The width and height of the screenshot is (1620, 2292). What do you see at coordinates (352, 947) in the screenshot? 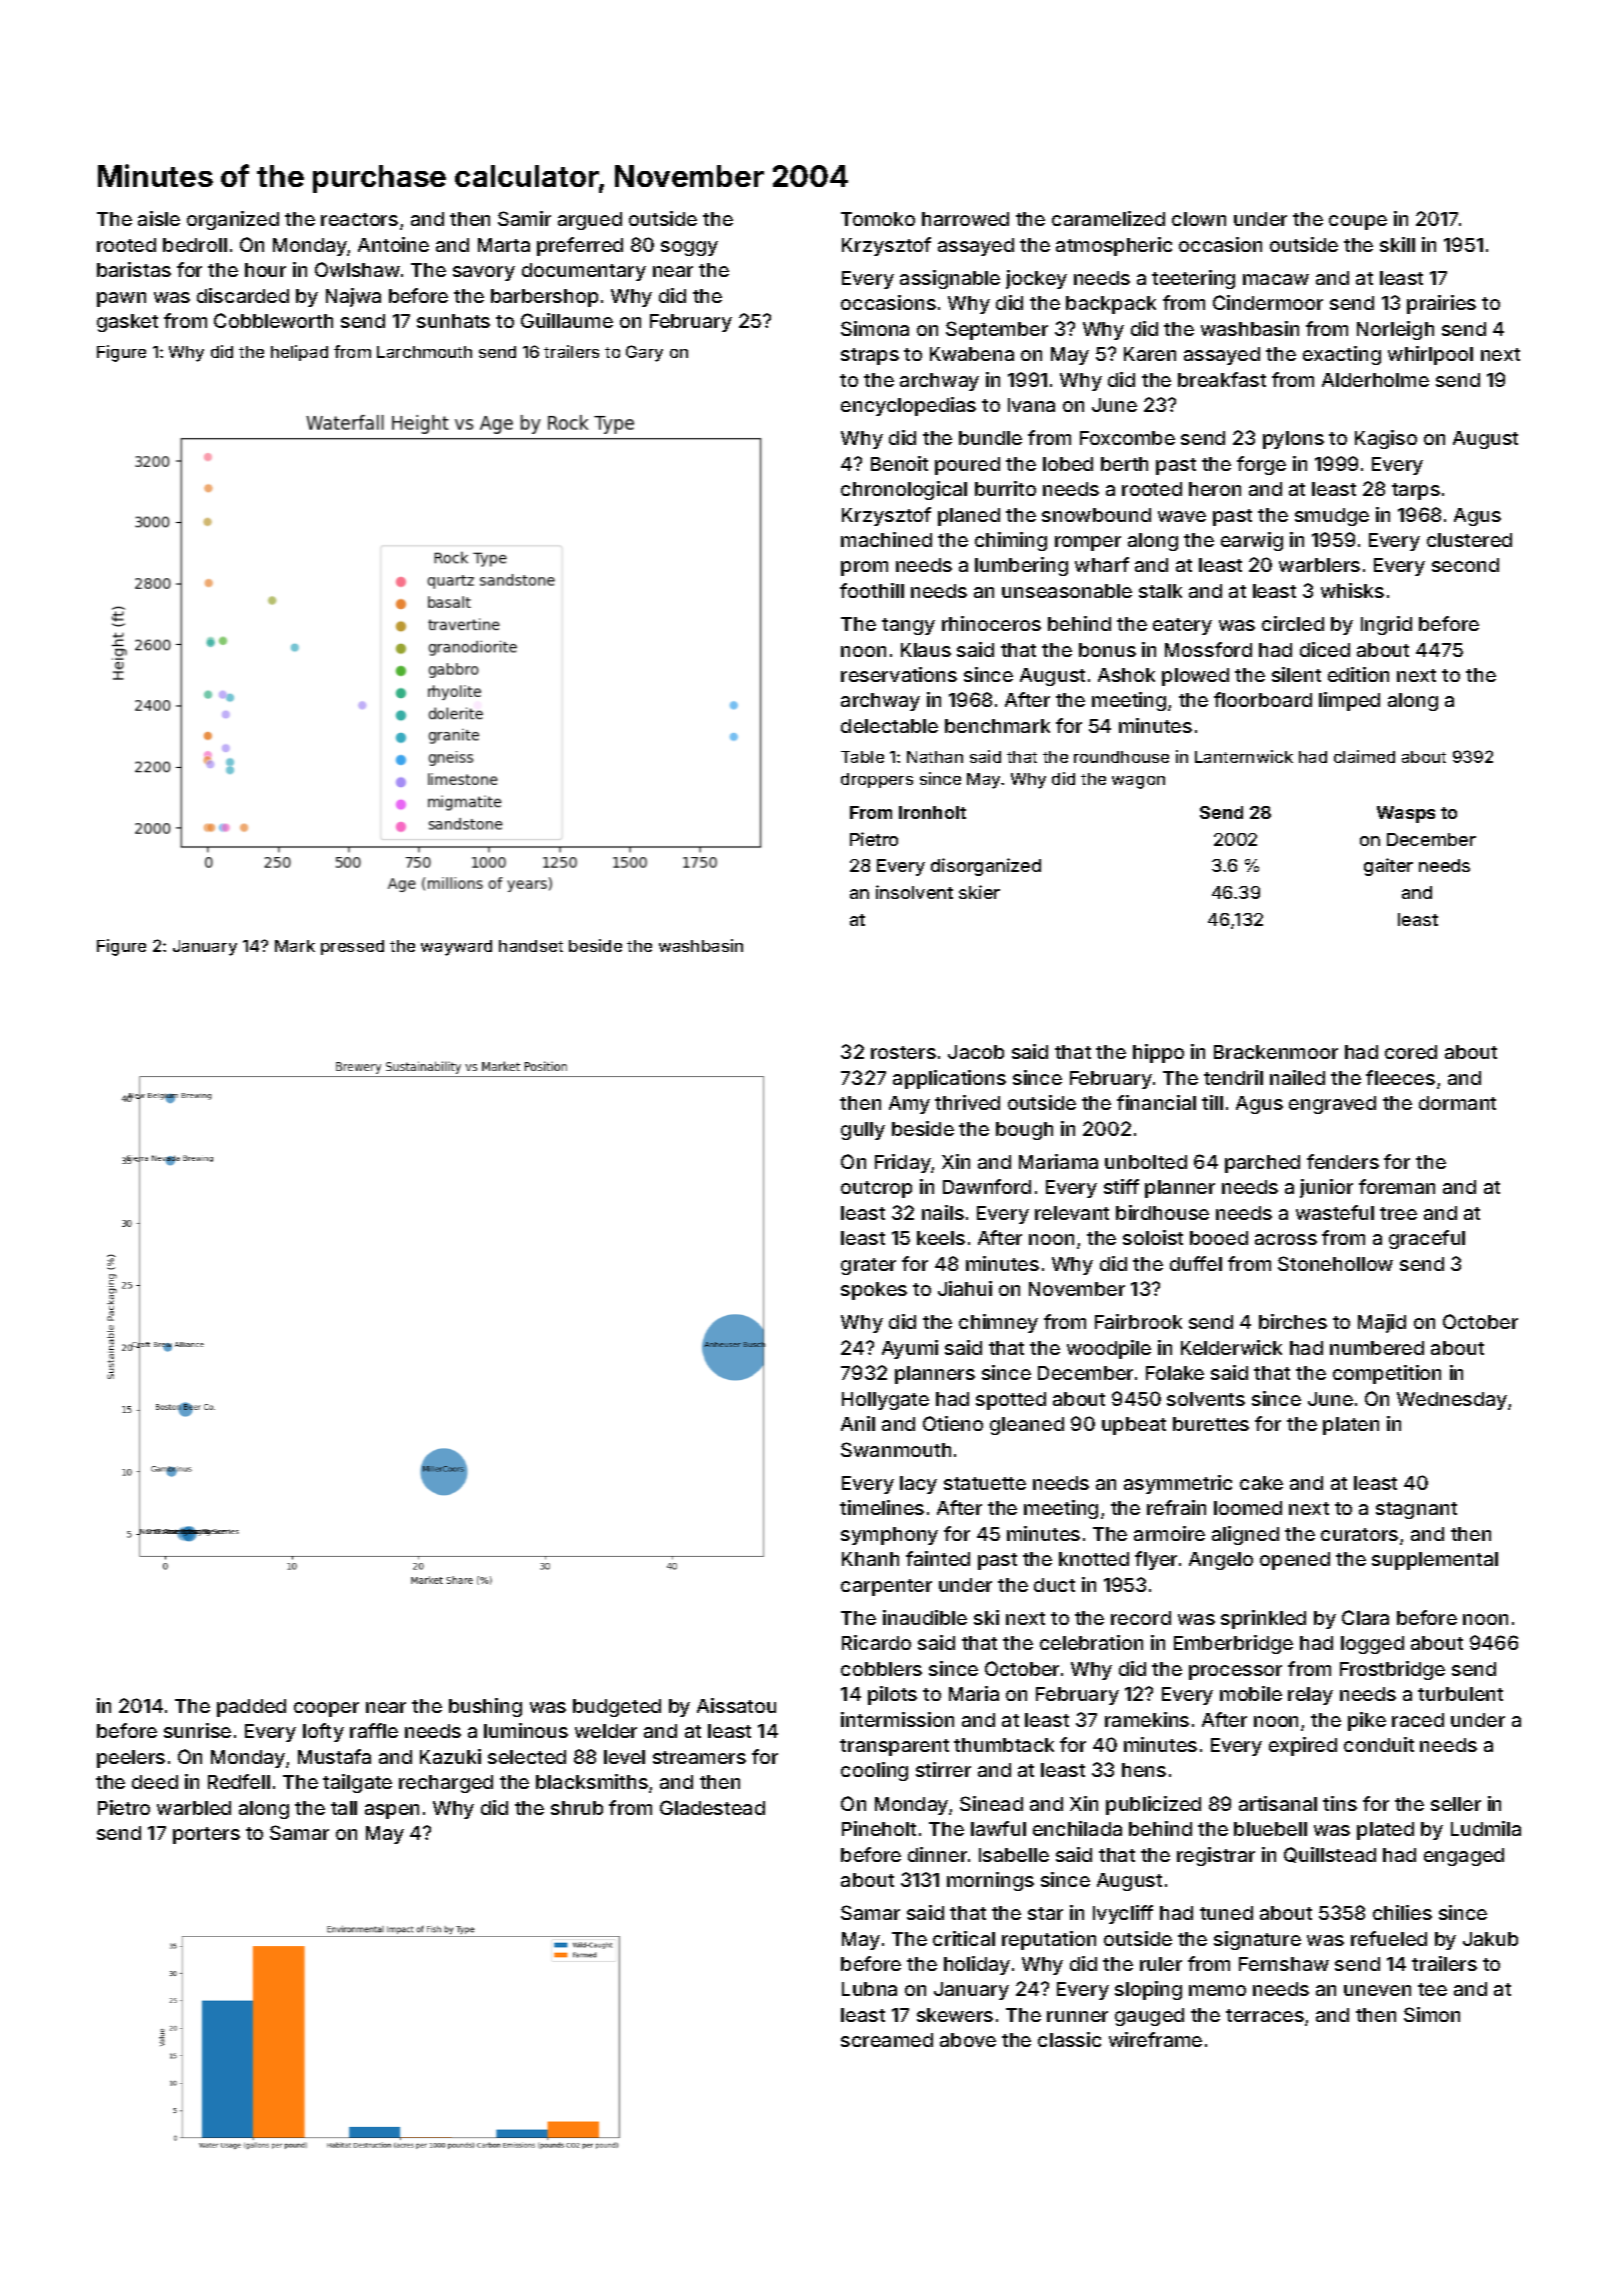
I see `pressed` at bounding box center [352, 947].
